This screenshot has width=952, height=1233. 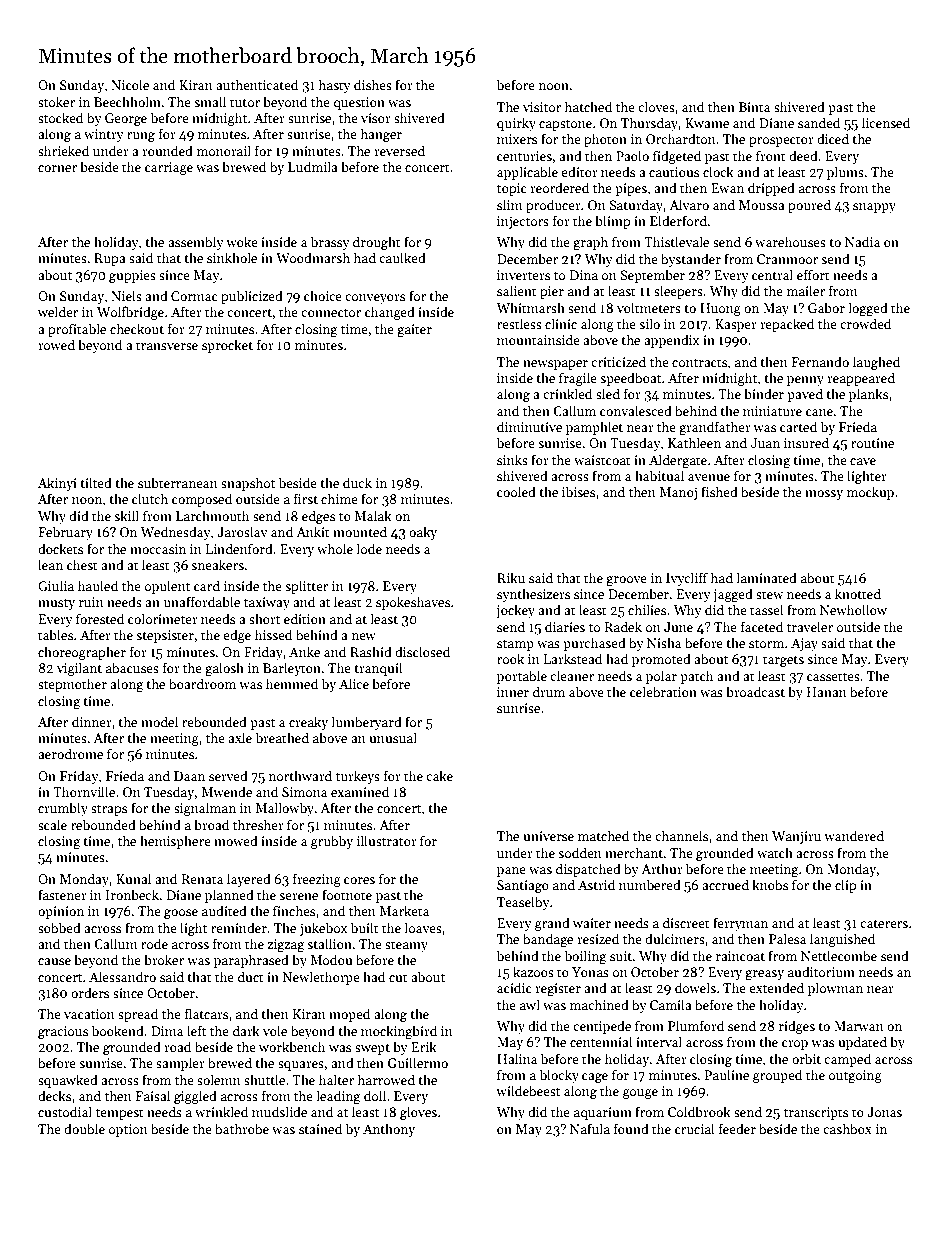 I want to click on licensed, so click(x=886, y=122).
